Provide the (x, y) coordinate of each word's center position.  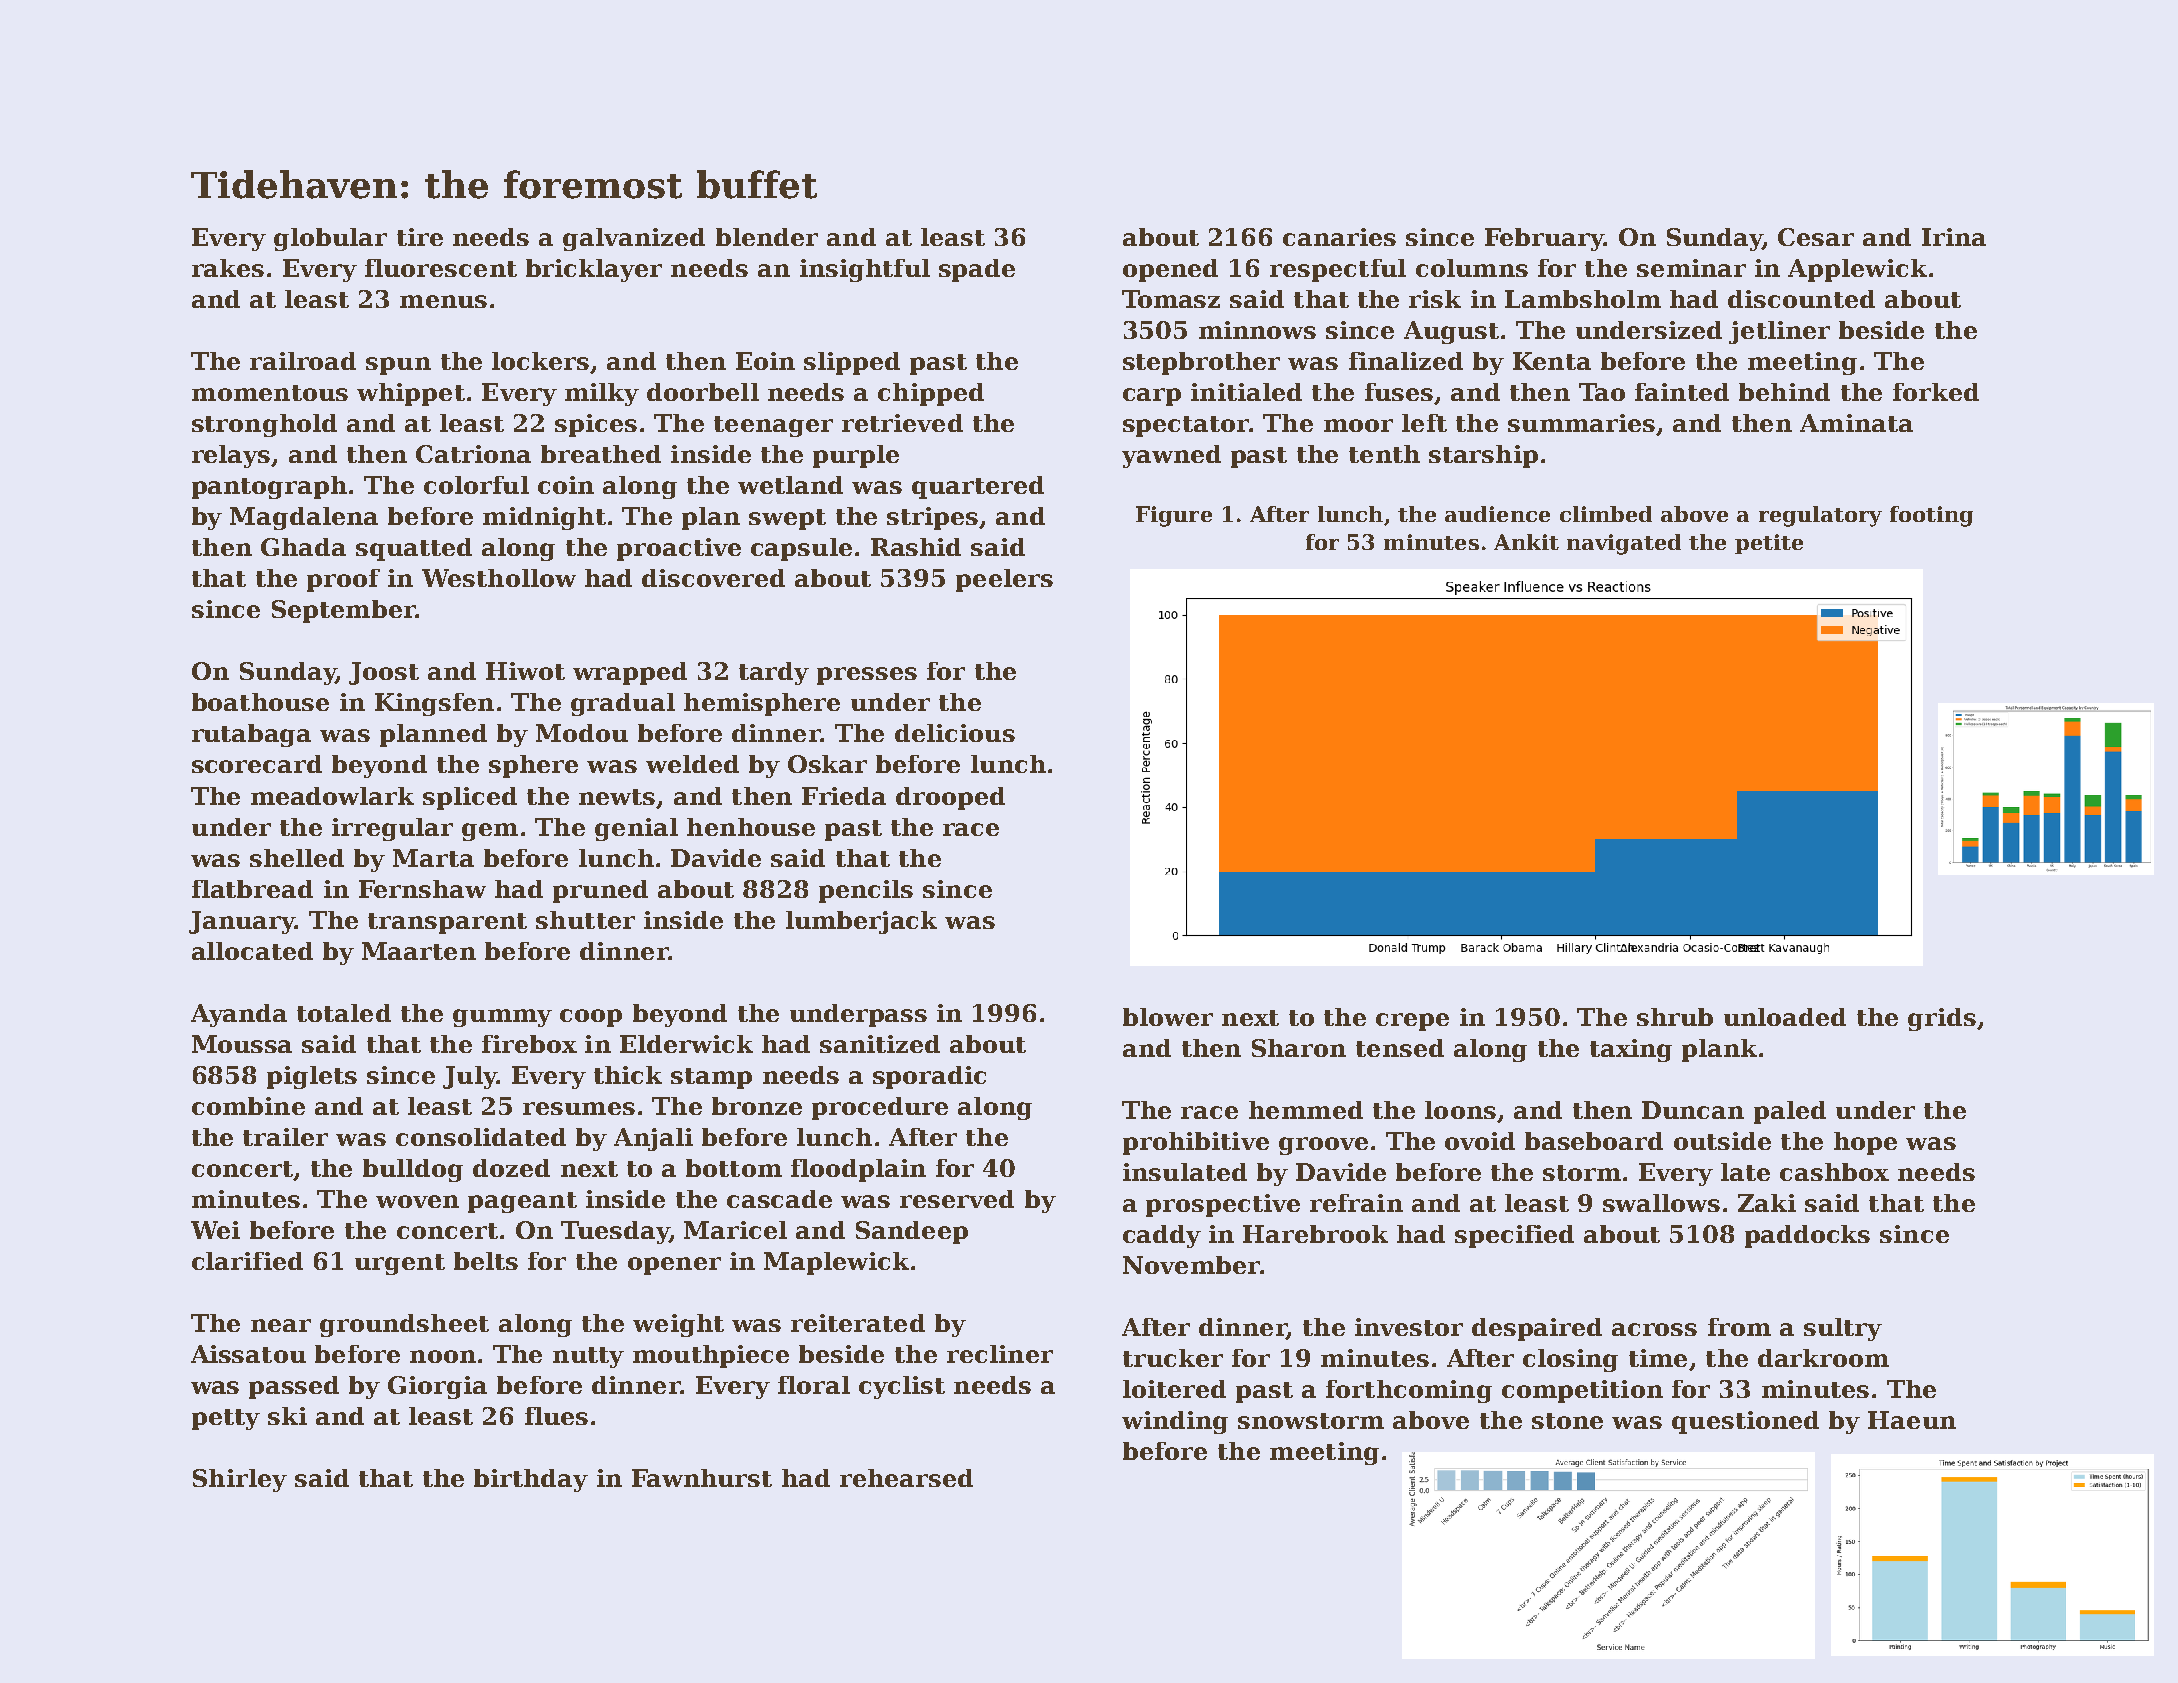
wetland (790, 485)
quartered (978, 487)
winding (1175, 1422)
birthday (531, 1480)
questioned (1745, 1422)
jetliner (1779, 332)
